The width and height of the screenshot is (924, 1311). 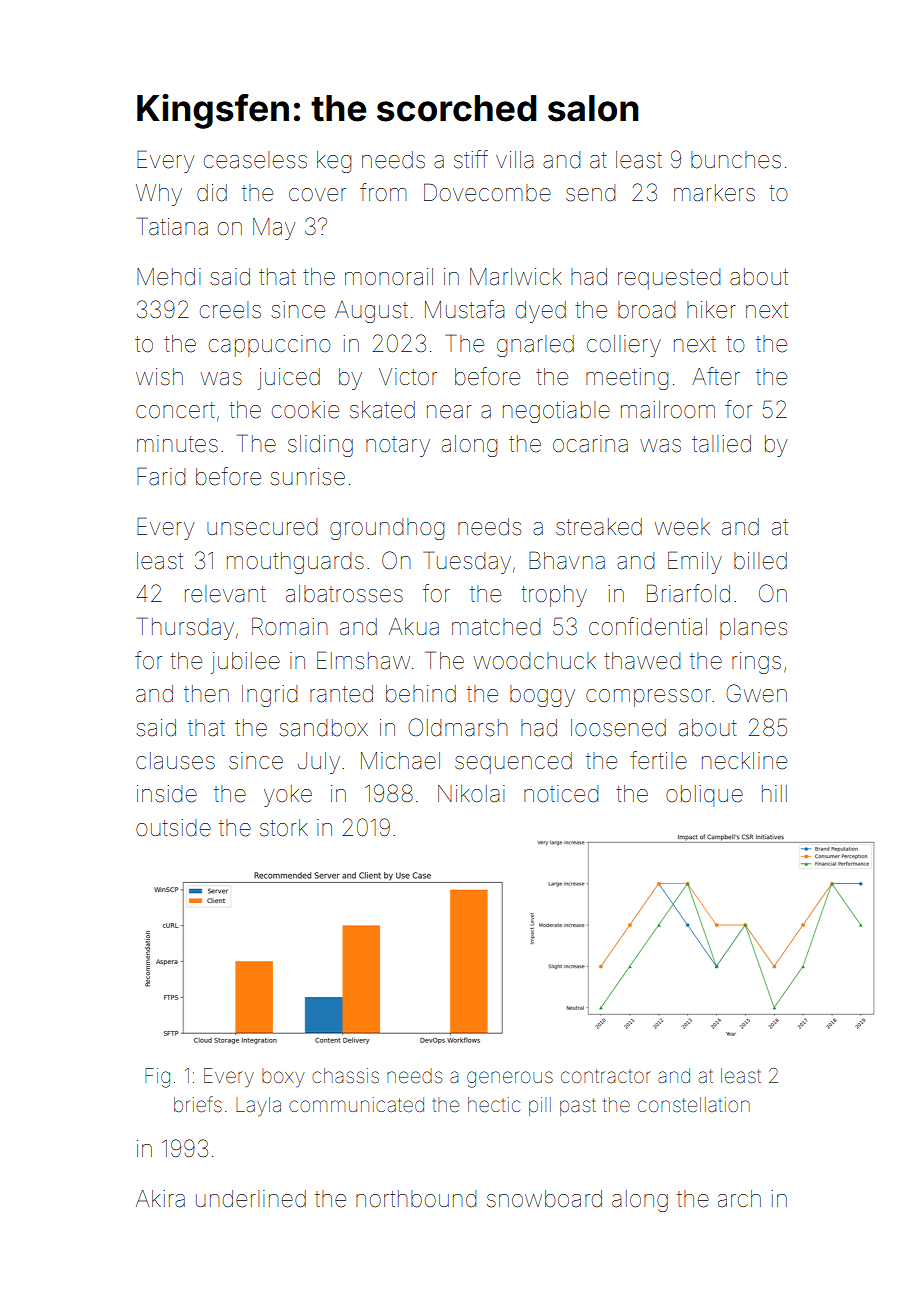 What do you see at coordinates (590, 444) in the screenshot?
I see `ocarina` at bounding box center [590, 444].
